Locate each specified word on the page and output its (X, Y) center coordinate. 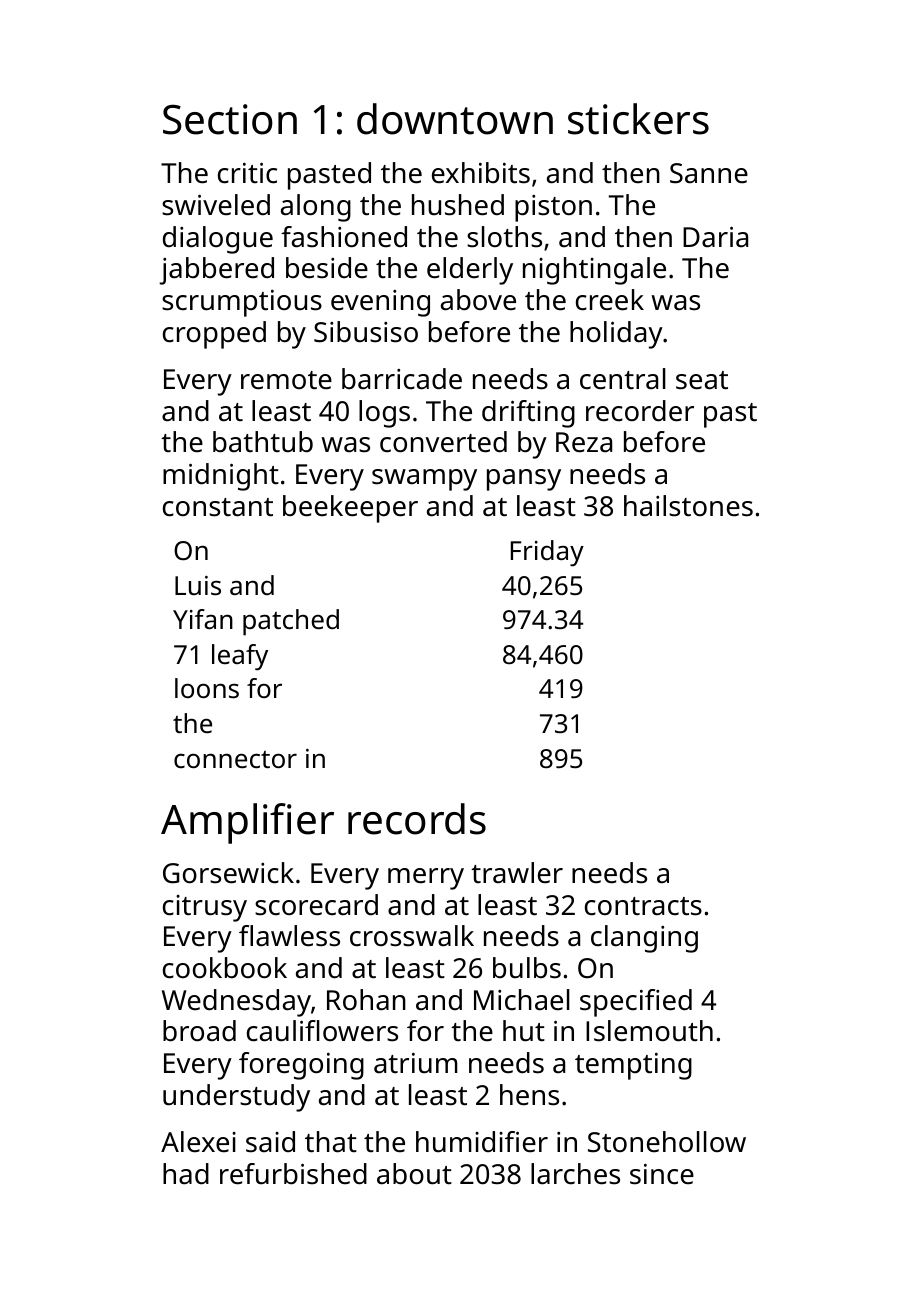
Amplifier (247, 823)
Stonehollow (667, 1142)
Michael (522, 1000)
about (414, 1174)
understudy (236, 1098)
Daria (715, 237)
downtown (455, 119)
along (316, 208)
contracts (643, 906)
